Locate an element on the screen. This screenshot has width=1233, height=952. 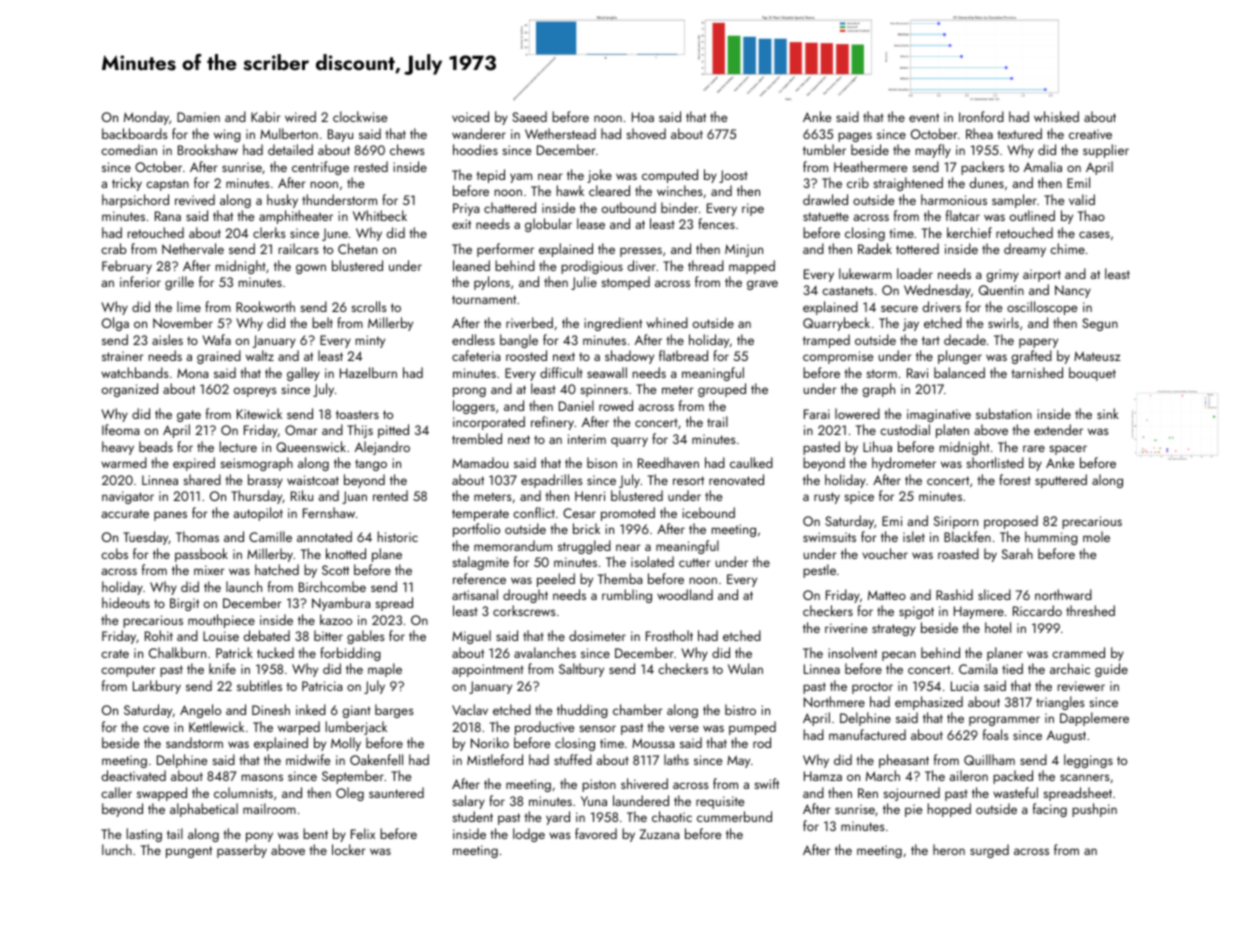
sauntered is located at coordinates (396, 792).
